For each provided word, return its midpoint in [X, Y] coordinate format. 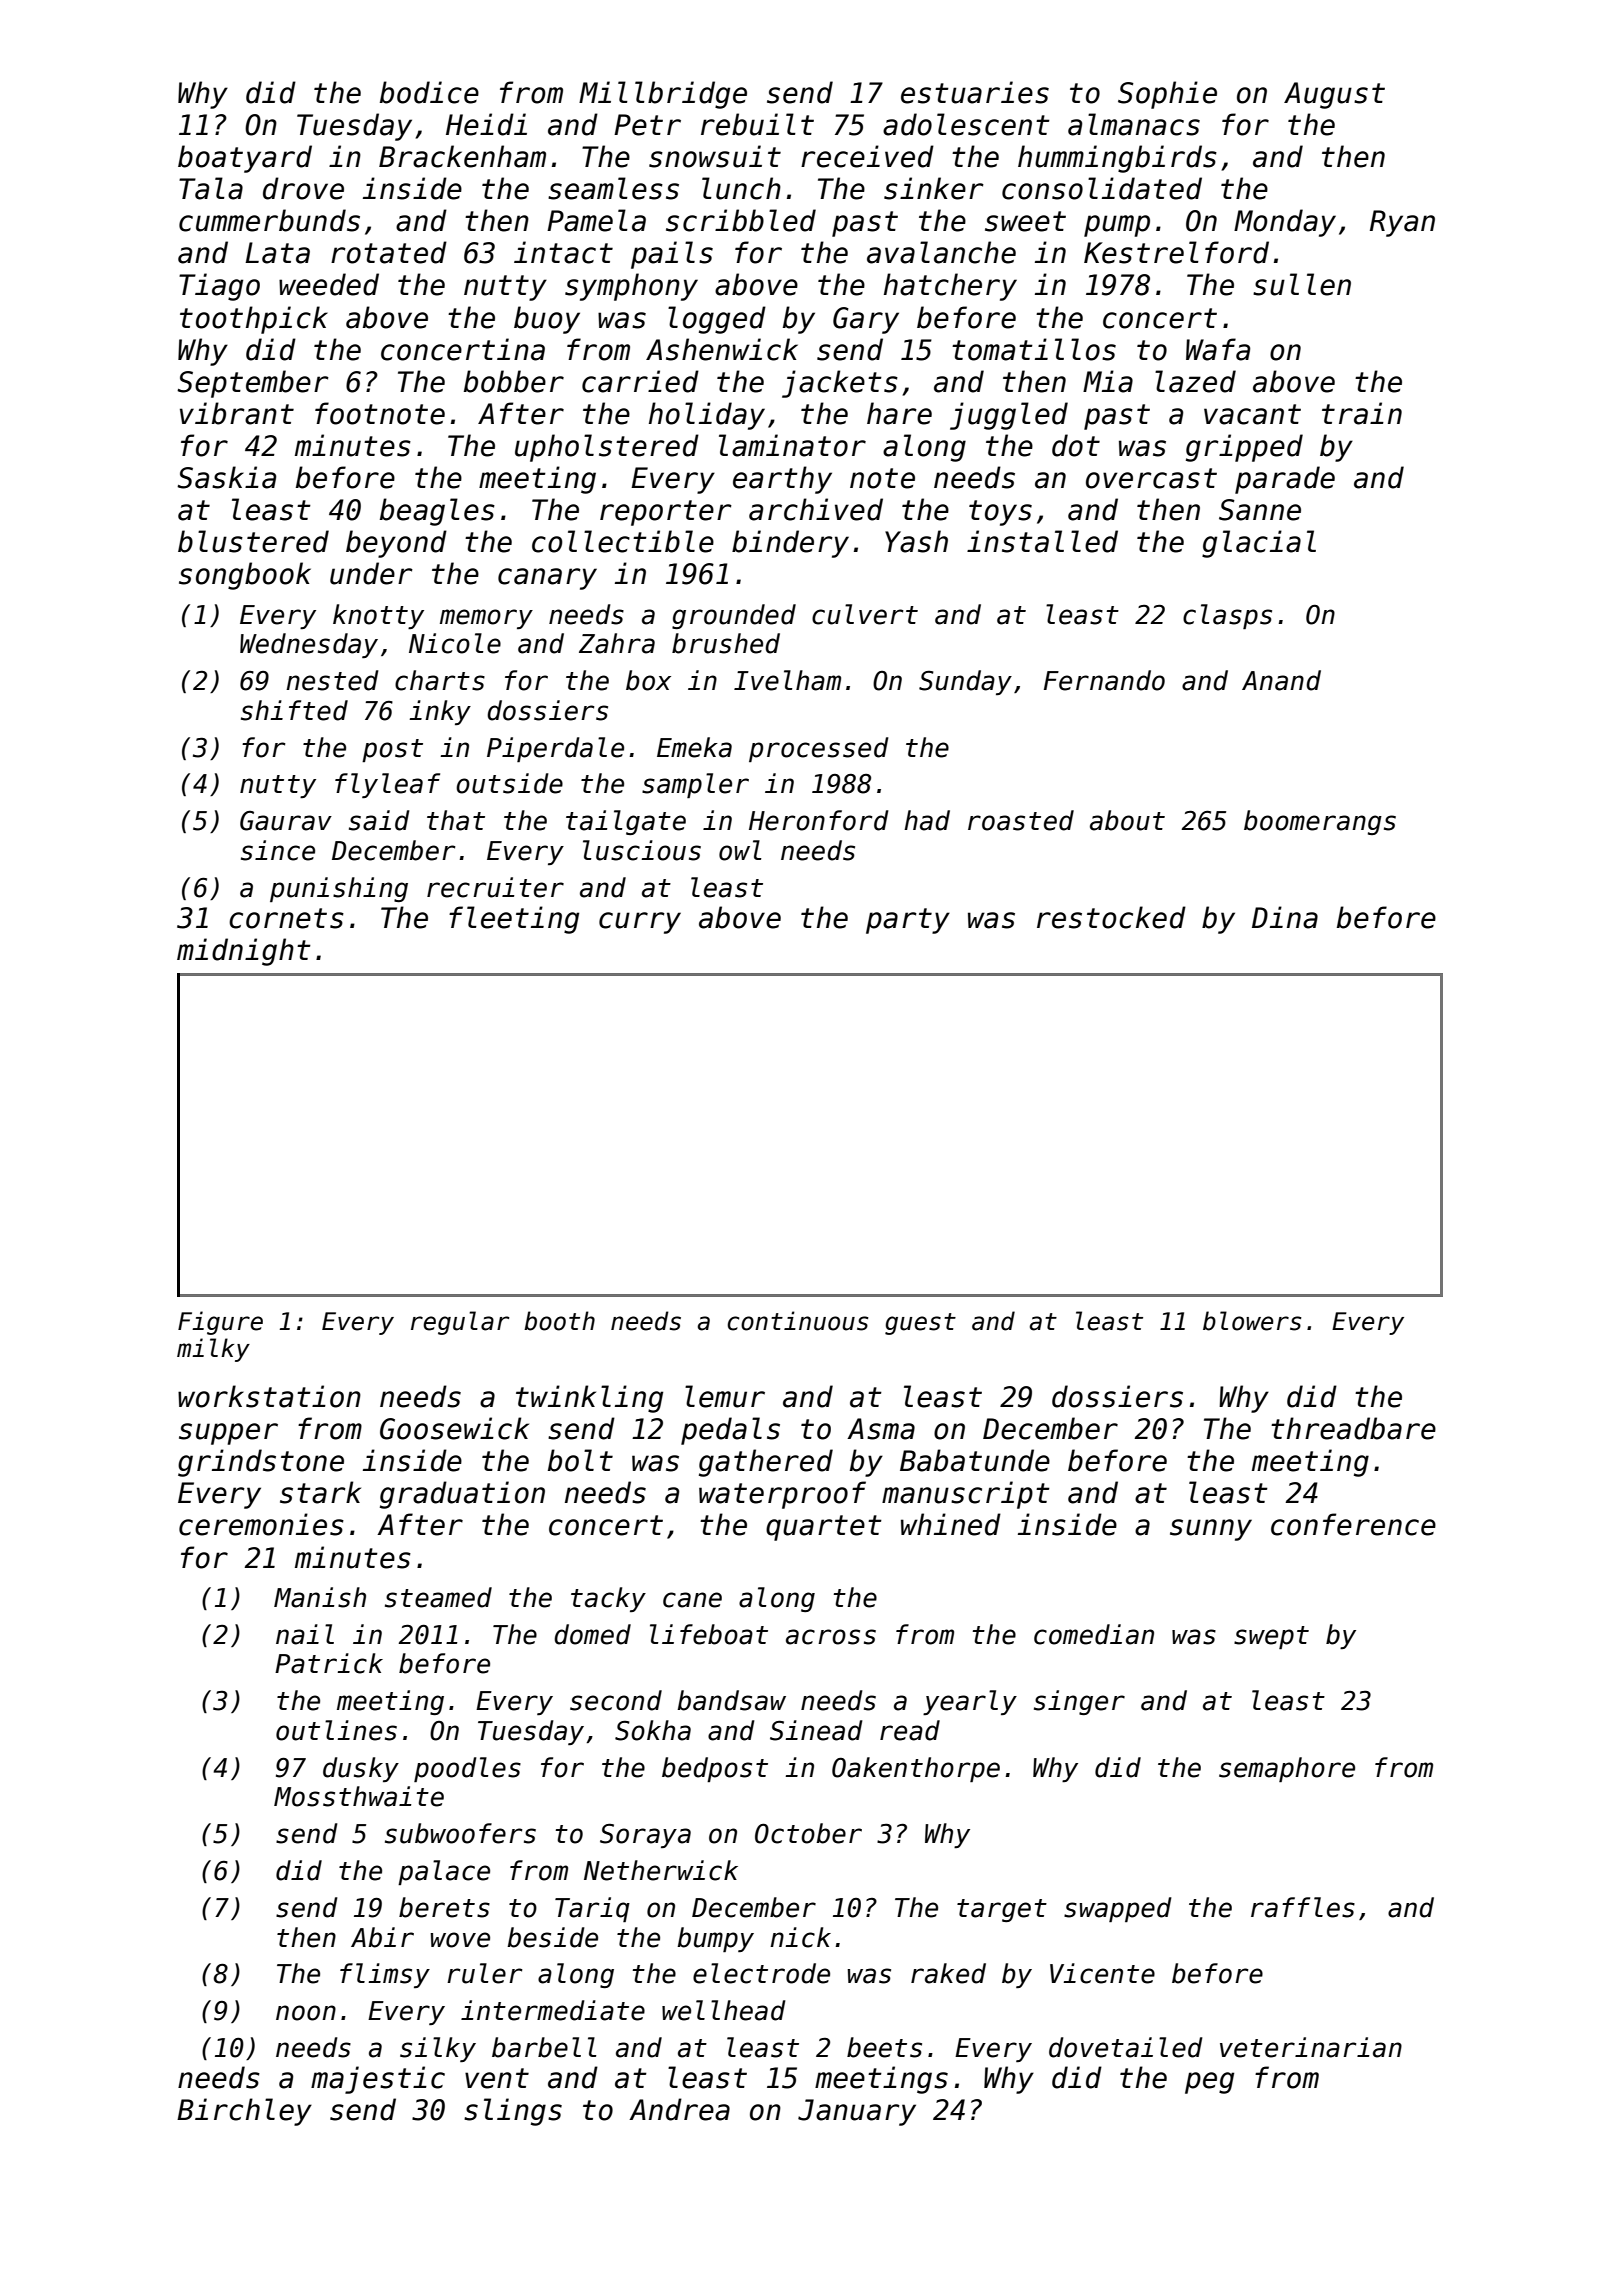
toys [1000, 513]
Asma [881, 1429]
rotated [389, 252]
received [867, 156]
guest [920, 1324]
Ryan [1402, 223]
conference [1353, 1524]
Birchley [244, 2112]
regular [460, 1323]
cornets [286, 918]
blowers [1252, 1321]
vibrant [237, 413]
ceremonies [261, 1524]
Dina [1285, 917]
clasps [1227, 616]
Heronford [818, 820]
